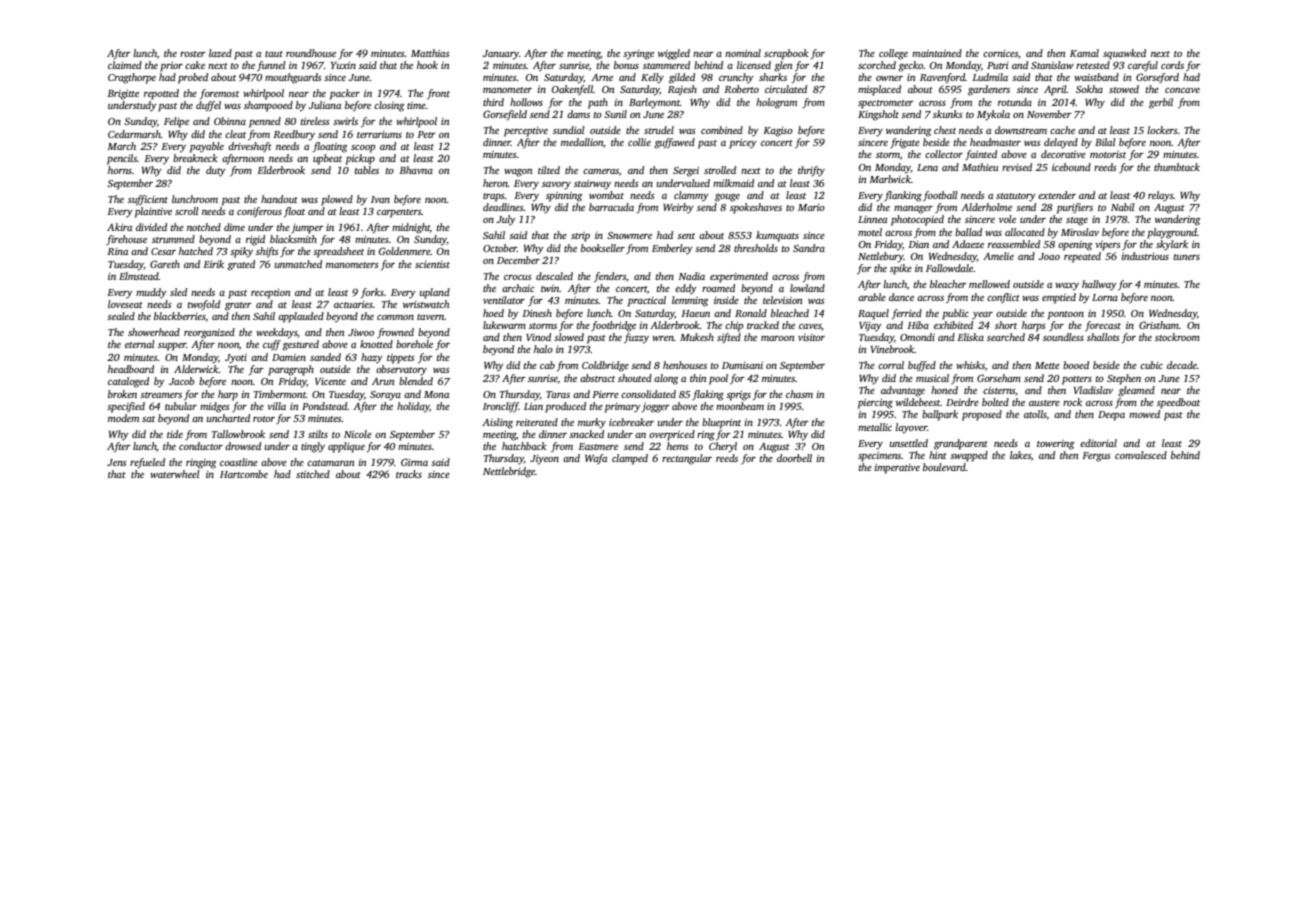 The image size is (1308, 924). I want to click on experimented, so click(739, 277).
